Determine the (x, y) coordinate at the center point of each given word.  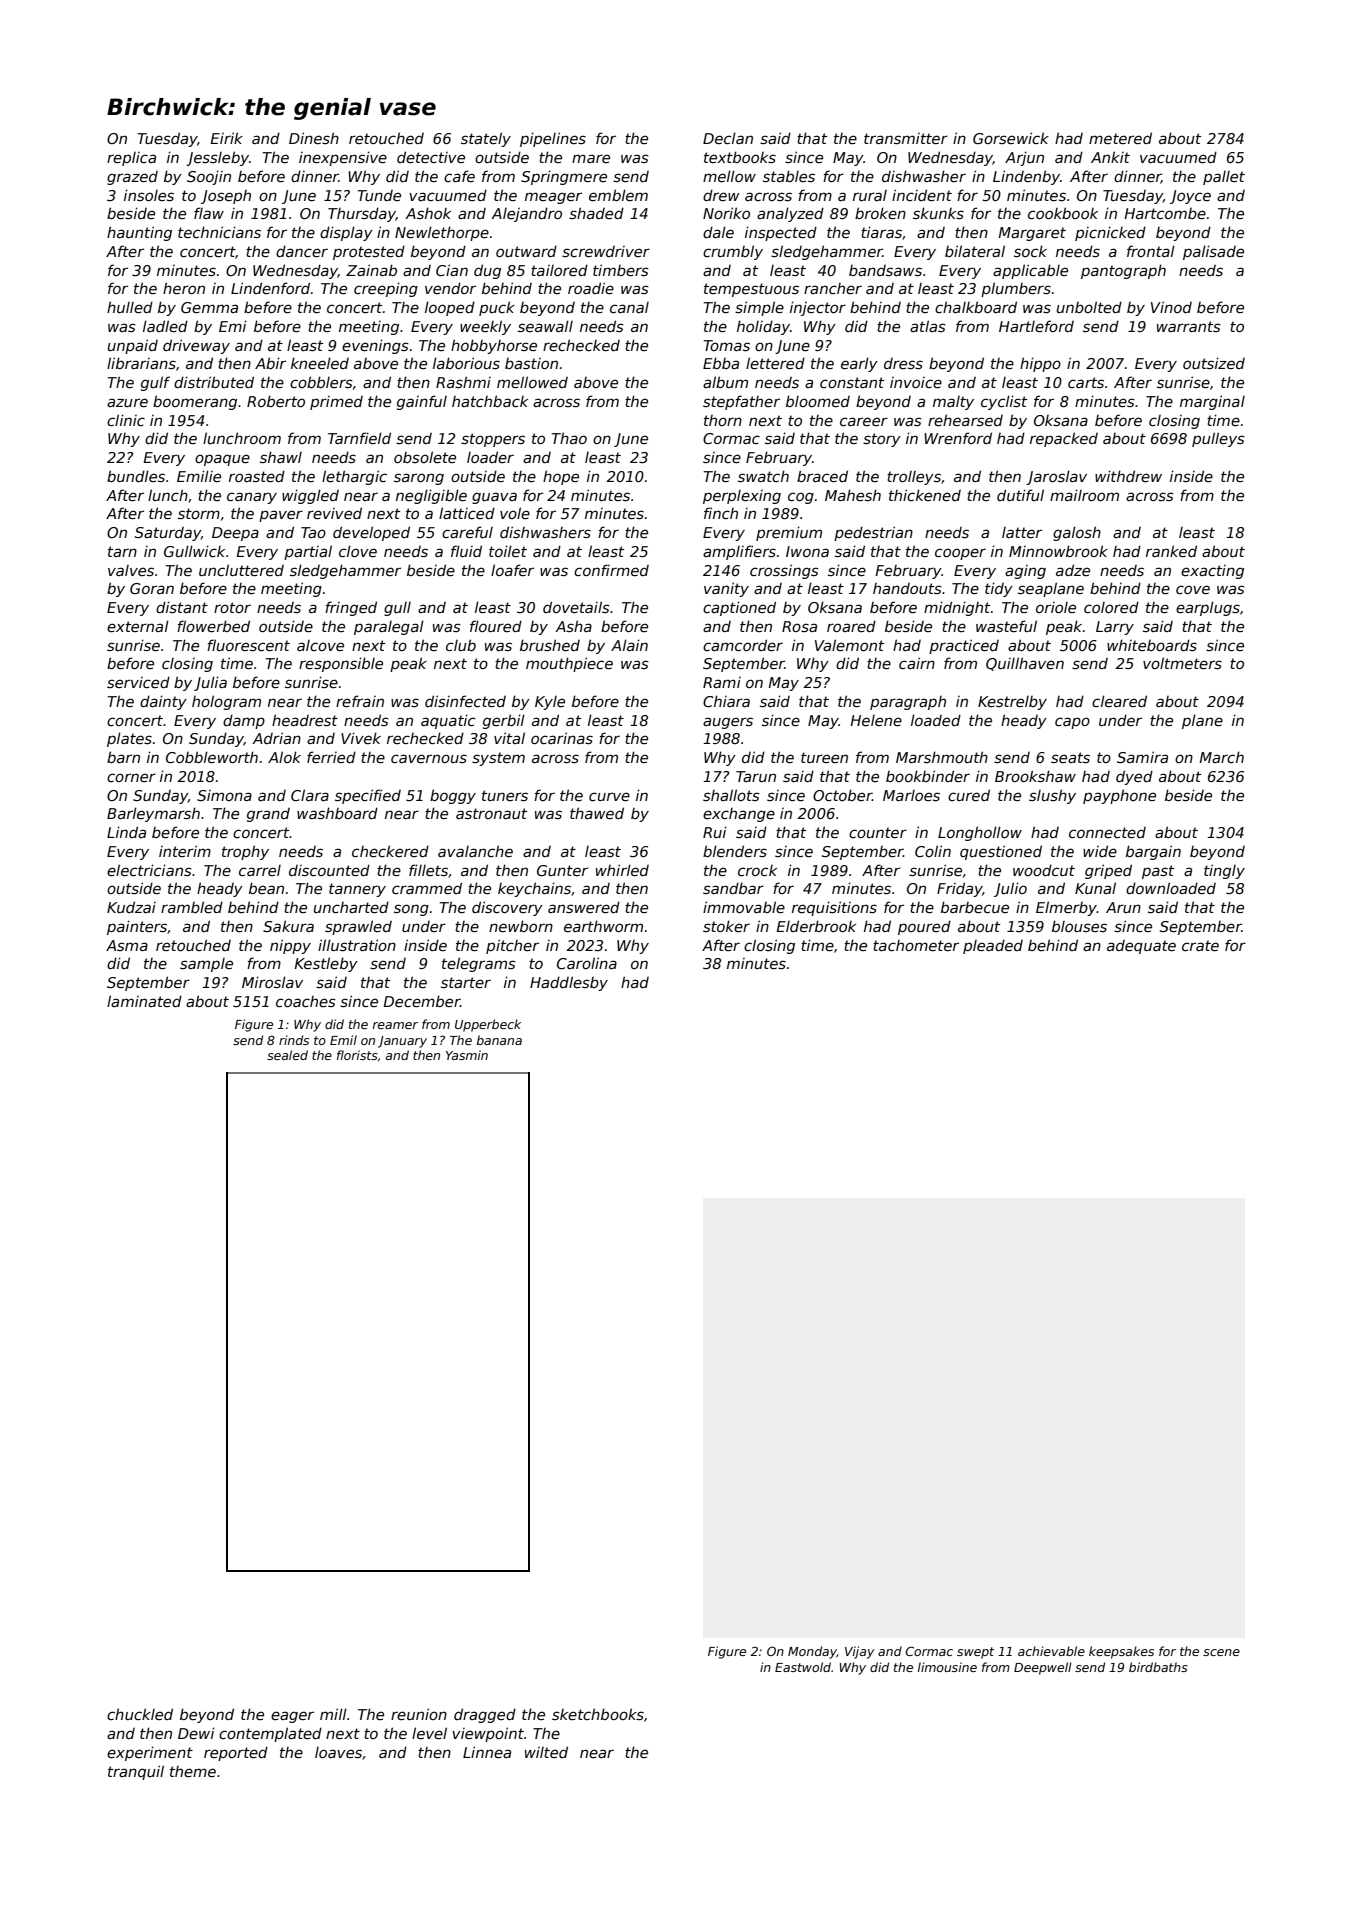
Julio (1010, 889)
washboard (337, 813)
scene (1221, 1652)
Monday (812, 1652)
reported (236, 1753)
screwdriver (606, 251)
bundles (136, 476)
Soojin (209, 177)
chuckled (140, 1714)
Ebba (721, 363)
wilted (546, 1752)
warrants (1189, 326)
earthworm (603, 926)
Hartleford (1036, 326)
